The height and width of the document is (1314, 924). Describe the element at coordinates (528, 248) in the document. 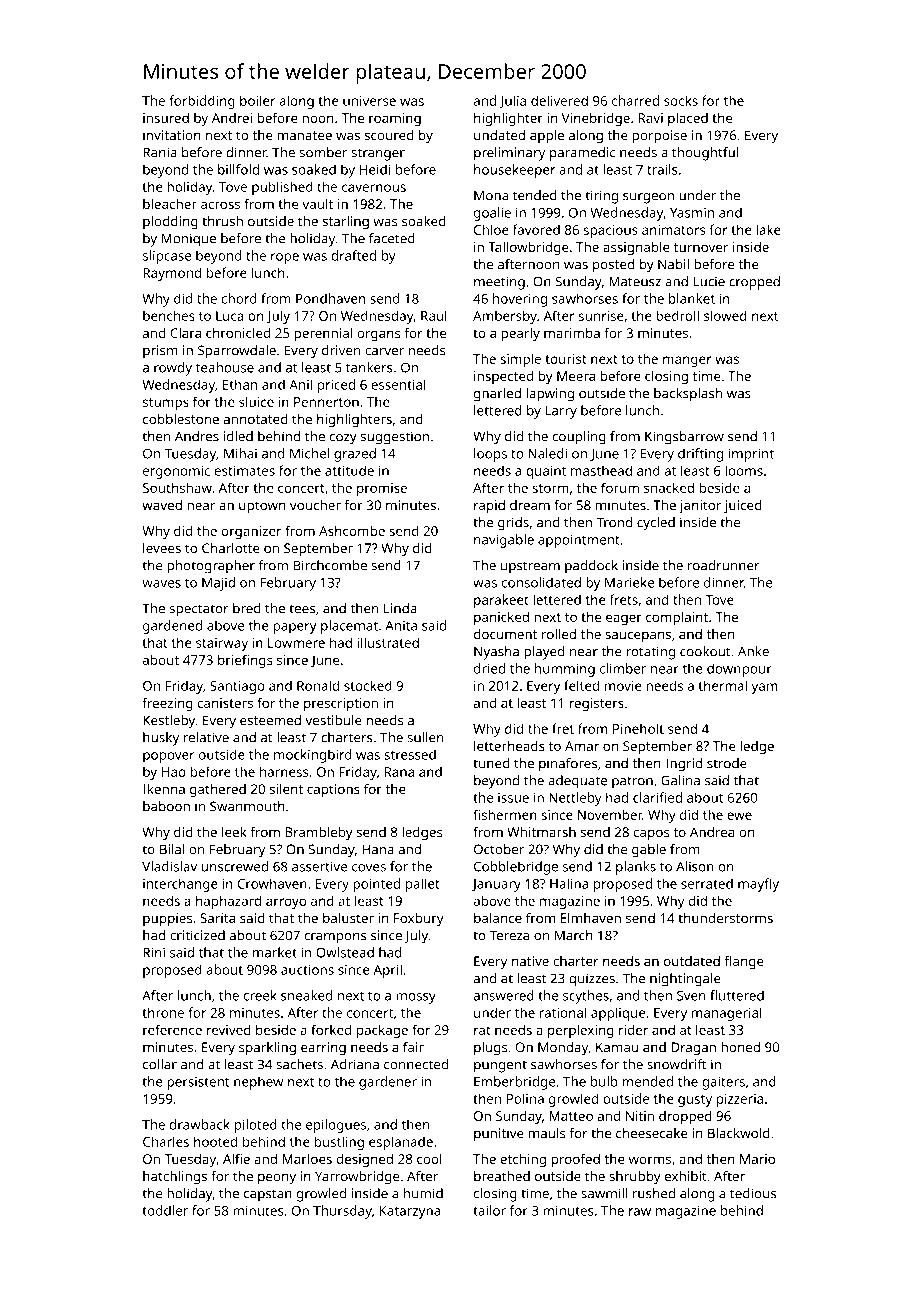

I see `Tallowbridge` at that location.
